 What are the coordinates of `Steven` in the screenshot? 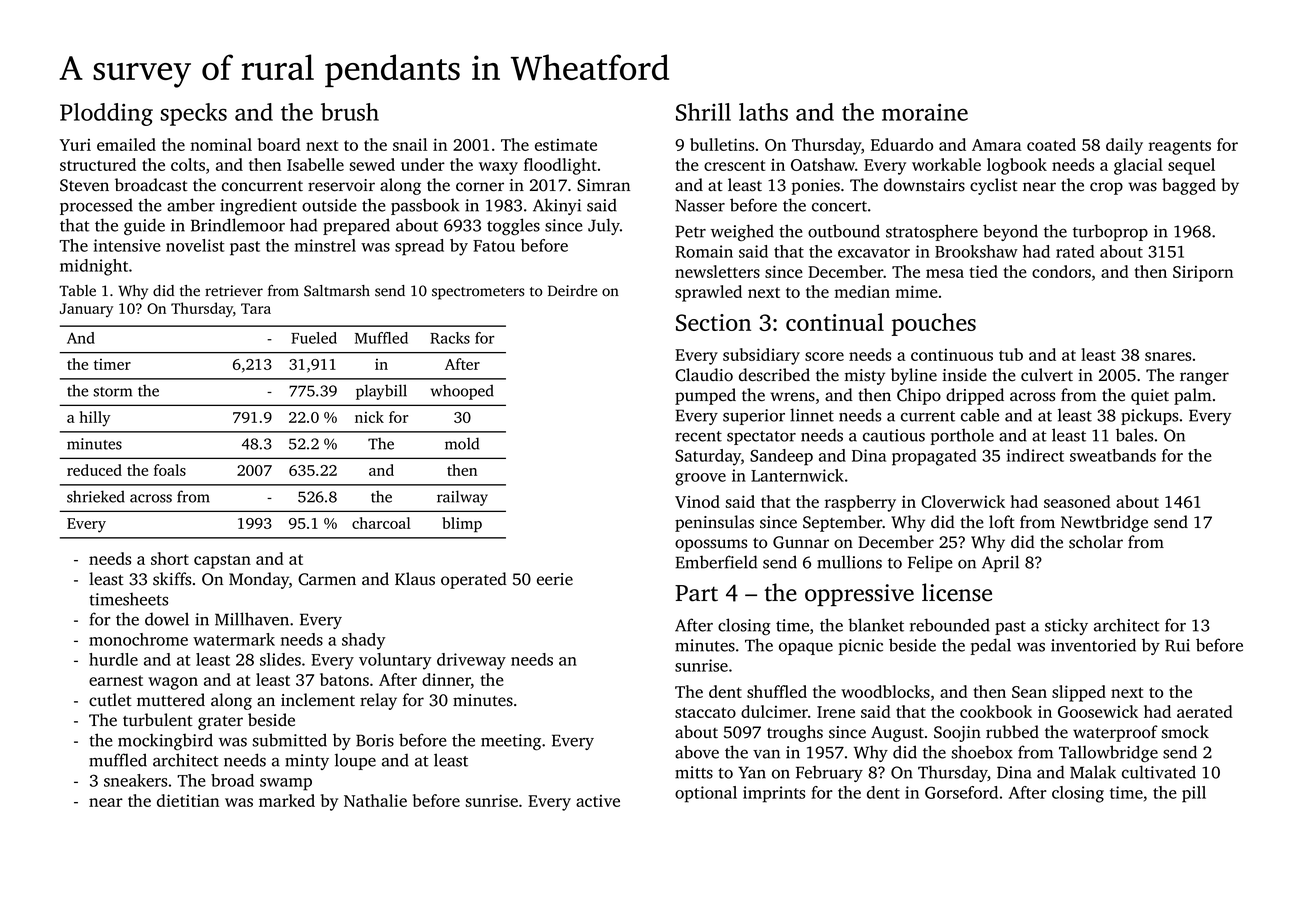 It's located at (84, 185).
